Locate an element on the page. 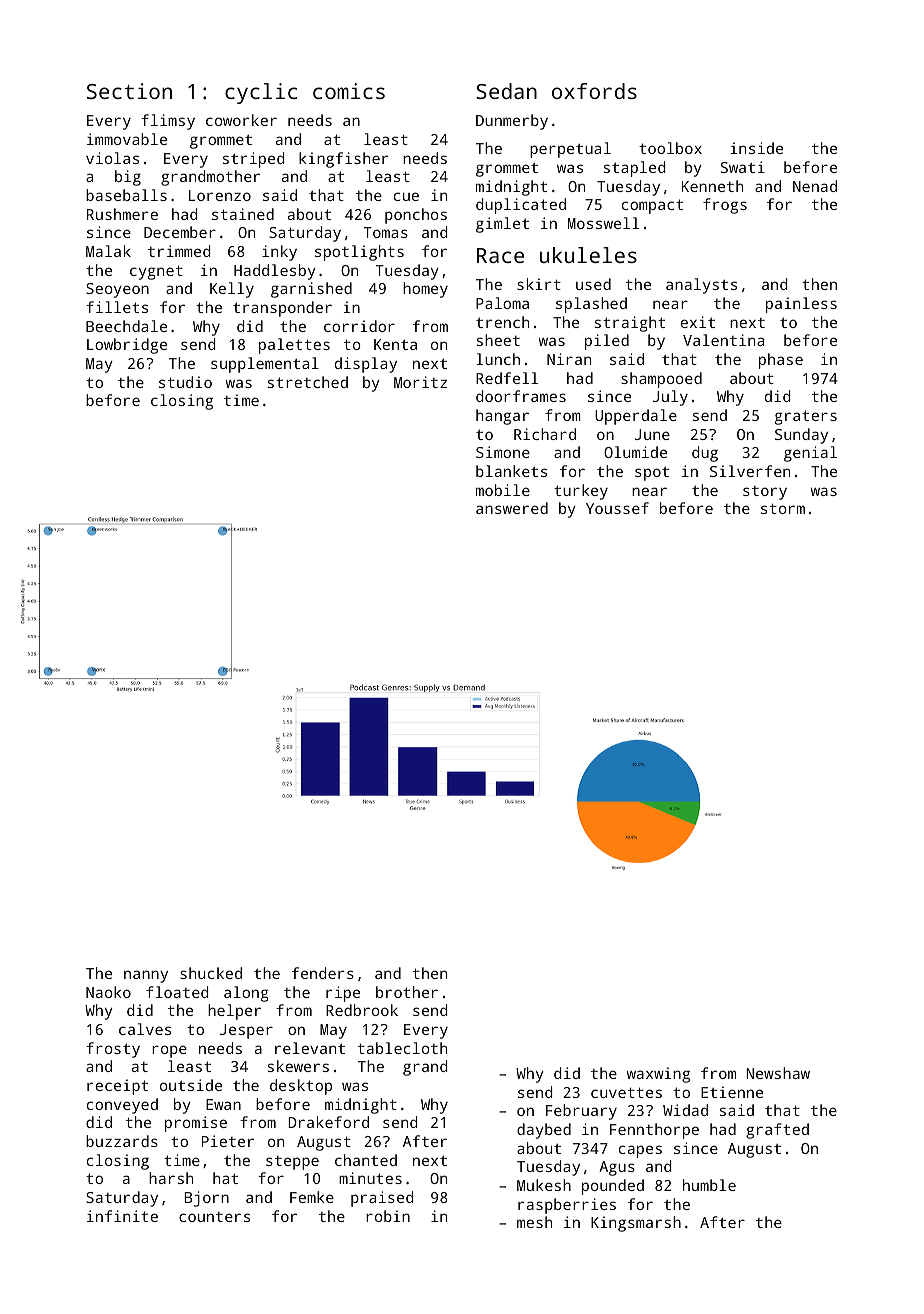 Image resolution: width=924 pixels, height=1314 pixels. Richard is located at coordinates (545, 434).
